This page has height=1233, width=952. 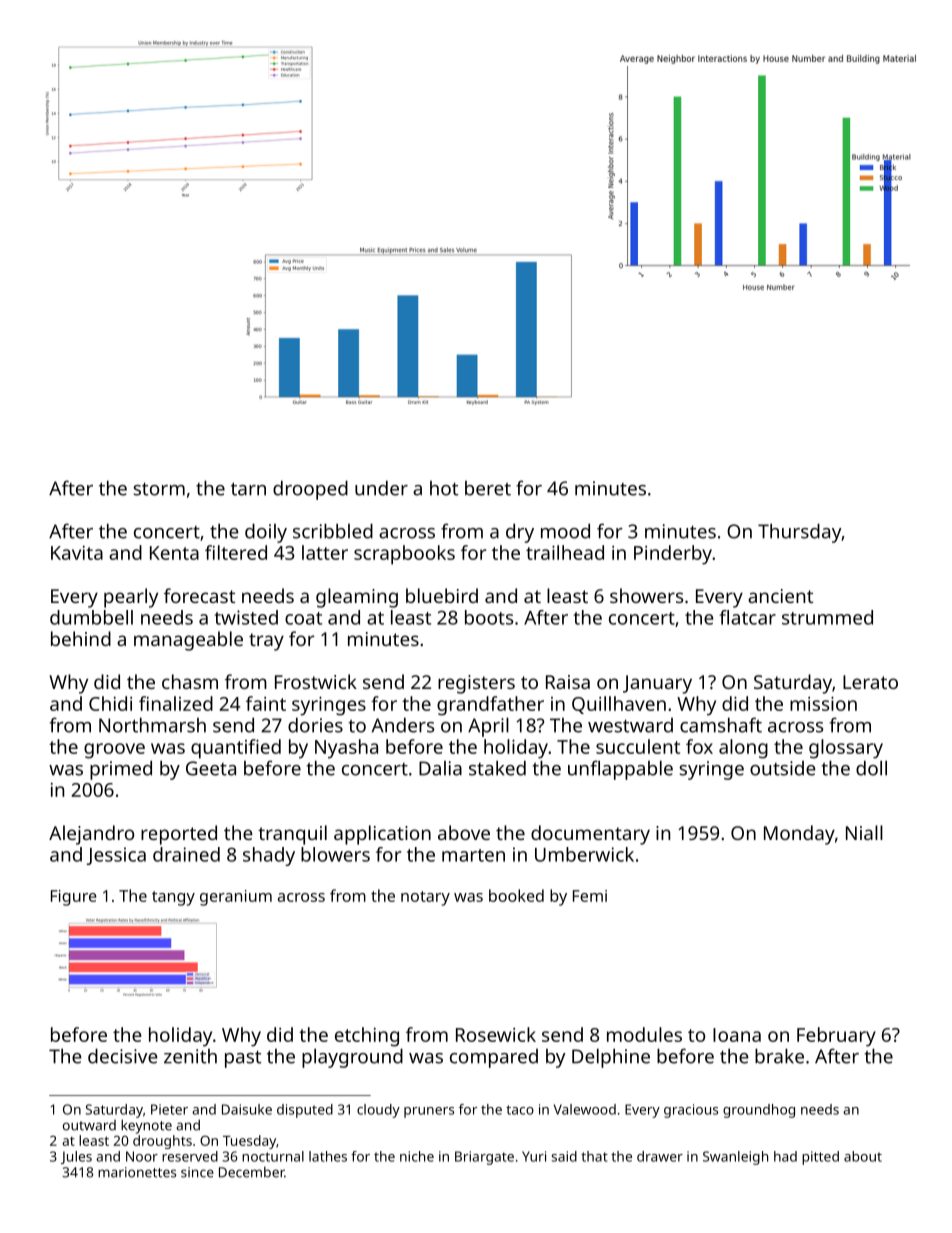 What do you see at coordinates (197, 1172) in the page?
I see `since` at bounding box center [197, 1172].
